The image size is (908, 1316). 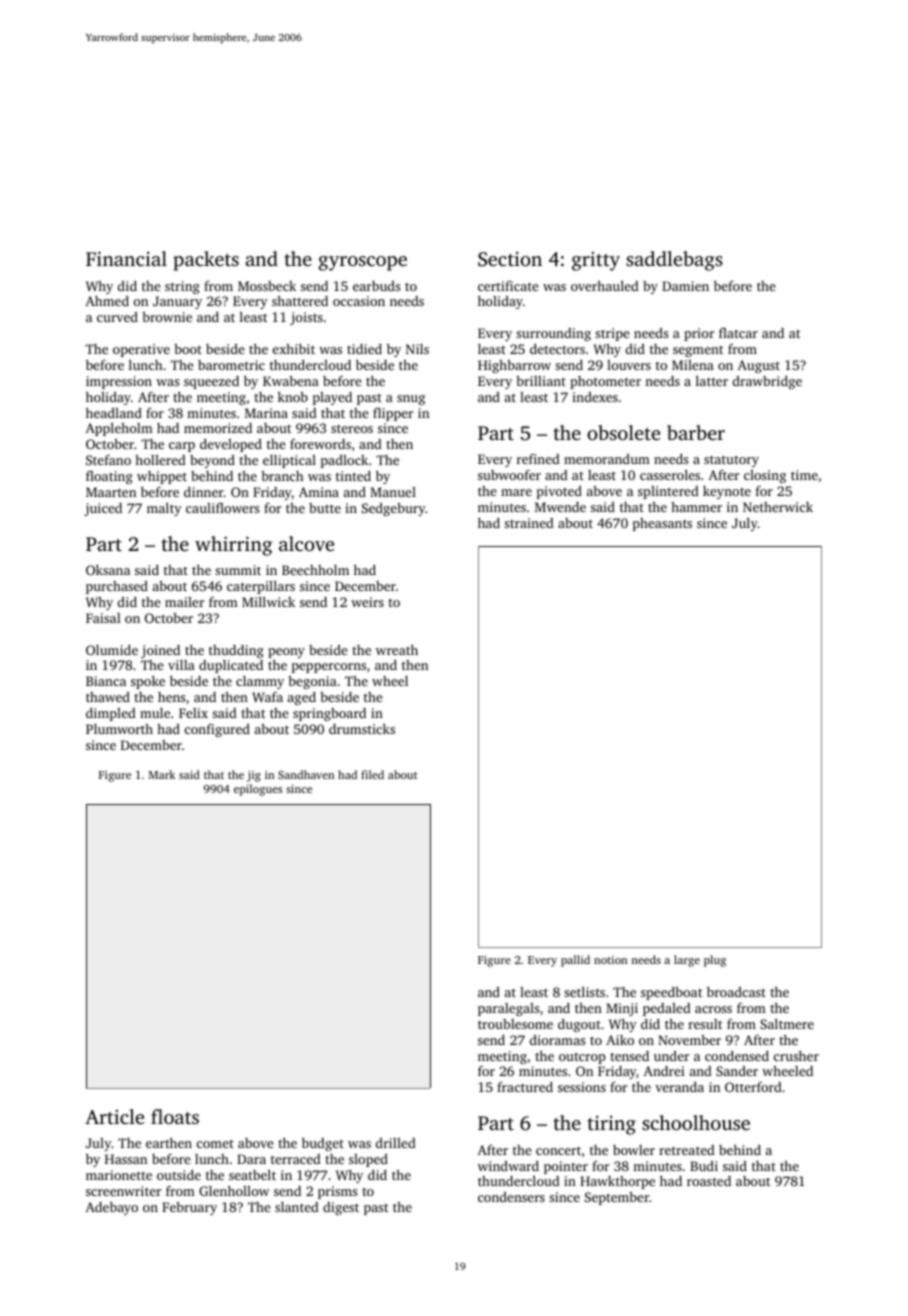 What do you see at coordinates (715, 961) in the screenshot?
I see `plug` at bounding box center [715, 961].
